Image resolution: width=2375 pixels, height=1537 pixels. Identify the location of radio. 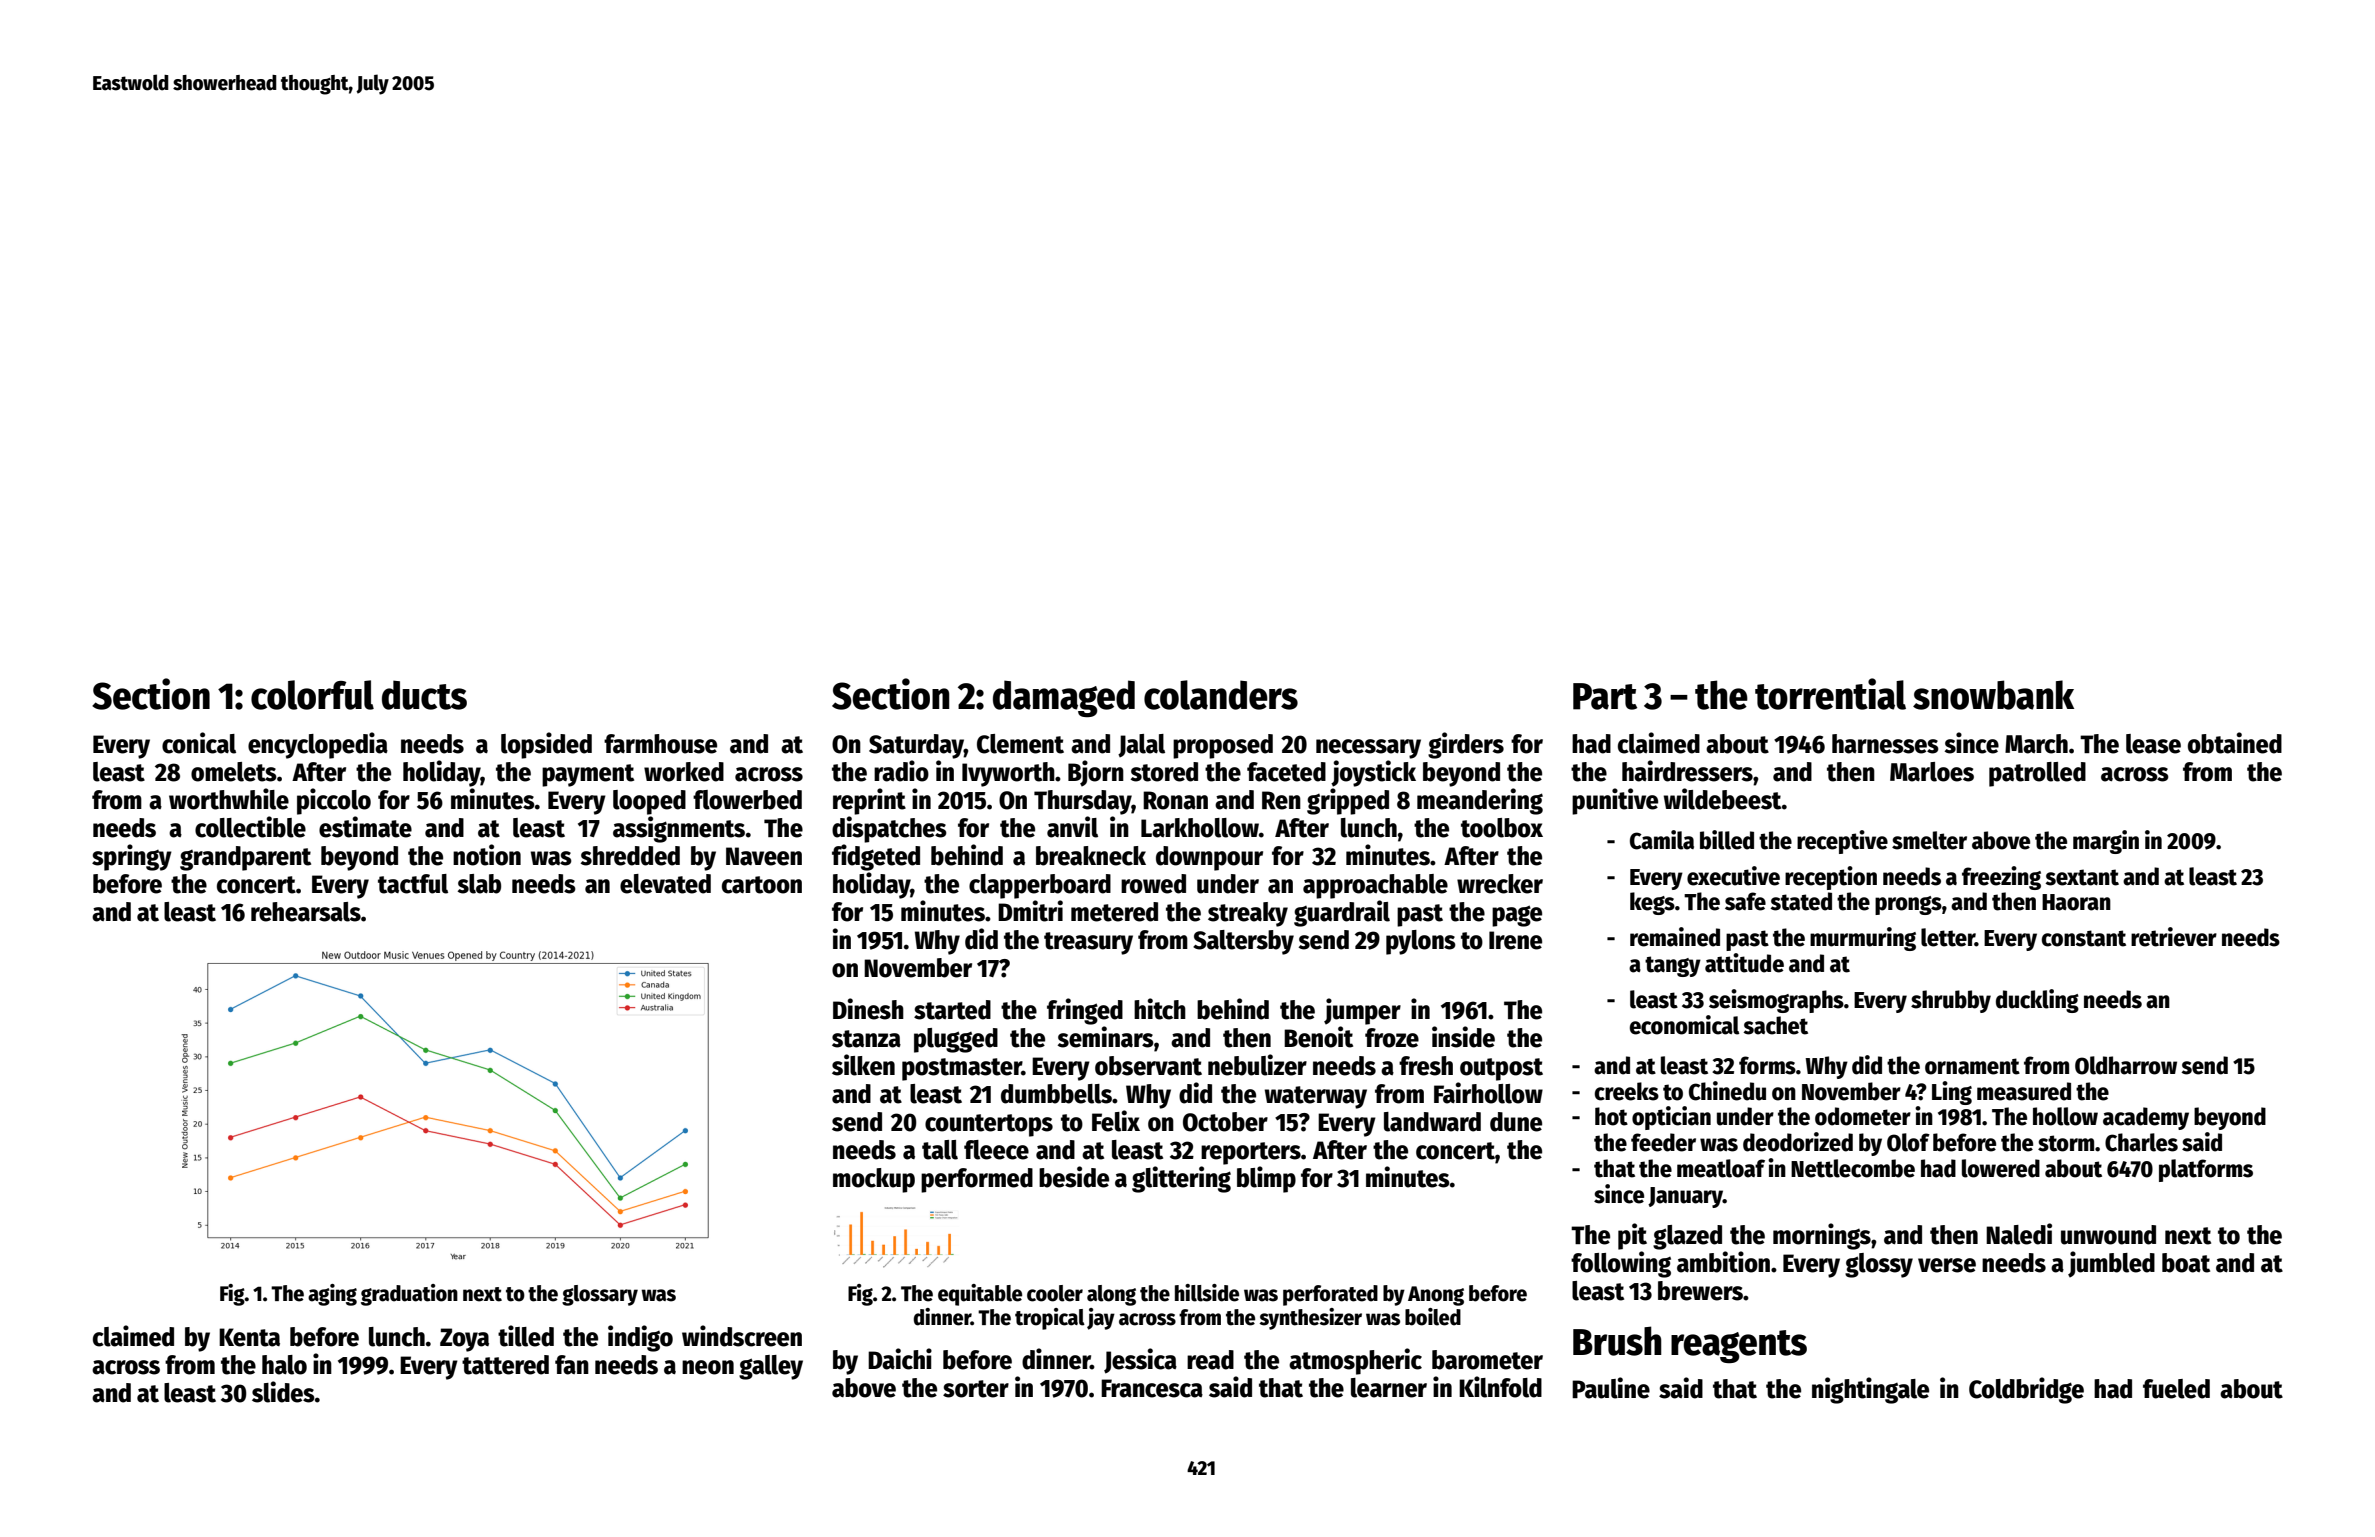
(901, 771).
